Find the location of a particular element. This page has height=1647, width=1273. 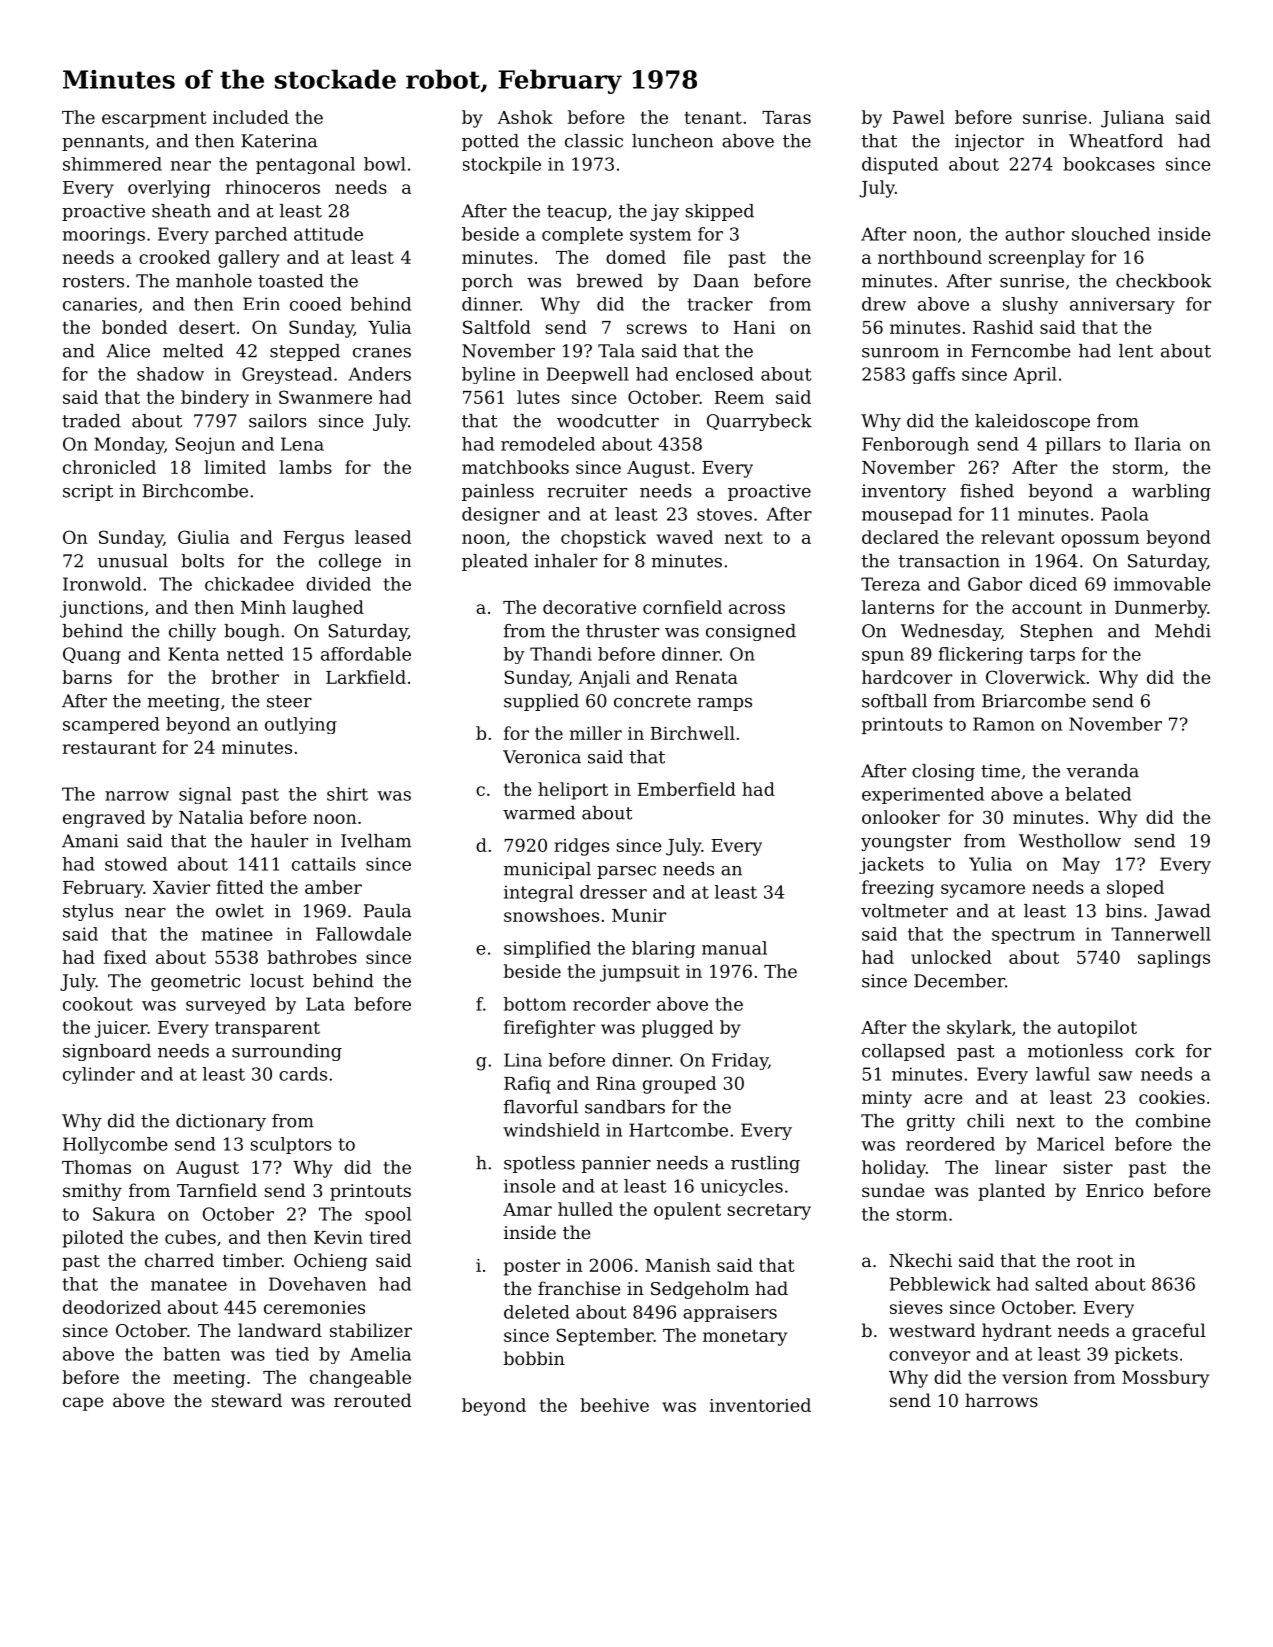

rerouted is located at coordinates (373, 1400).
